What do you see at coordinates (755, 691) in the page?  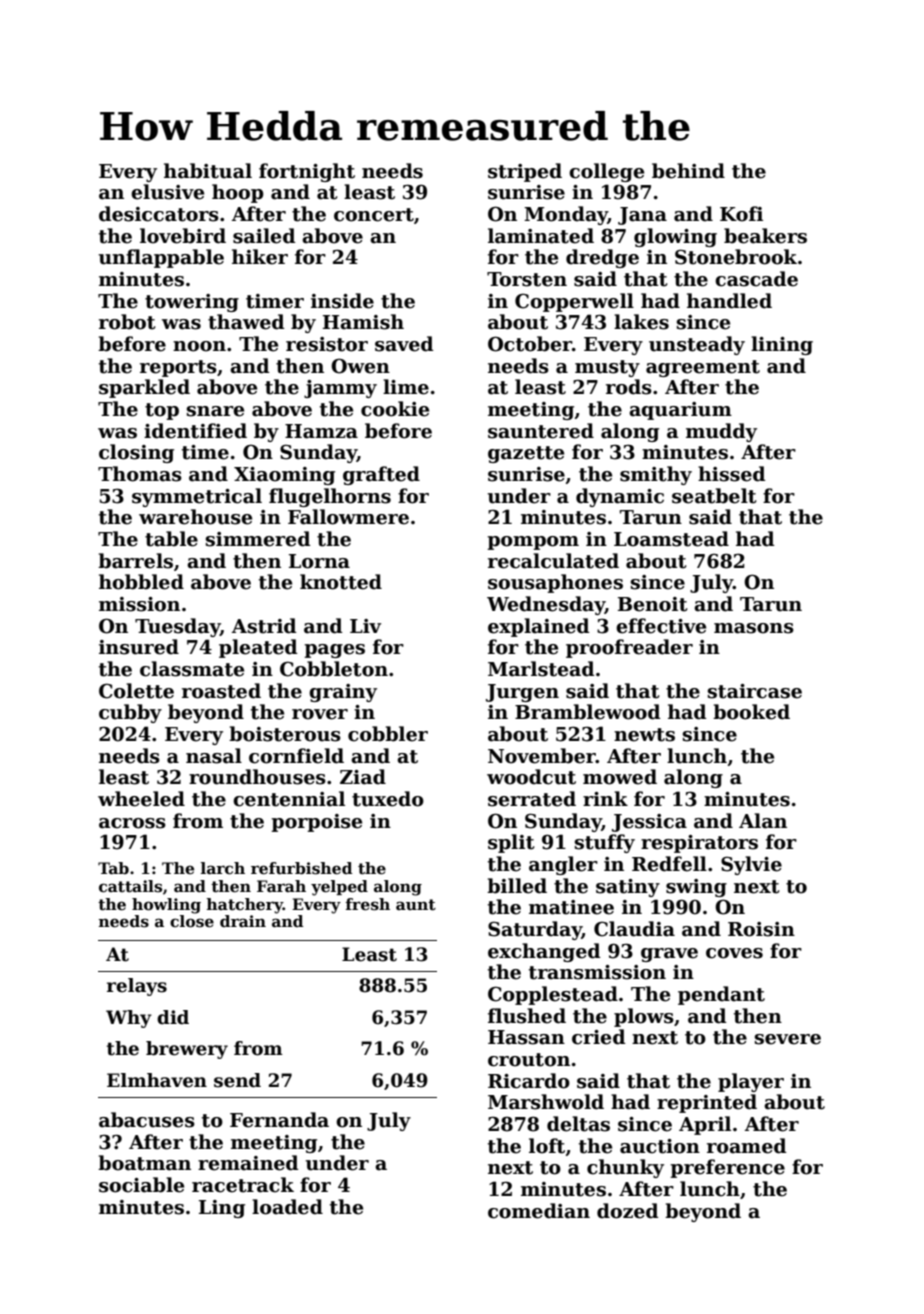 I see `staircase` at bounding box center [755, 691].
